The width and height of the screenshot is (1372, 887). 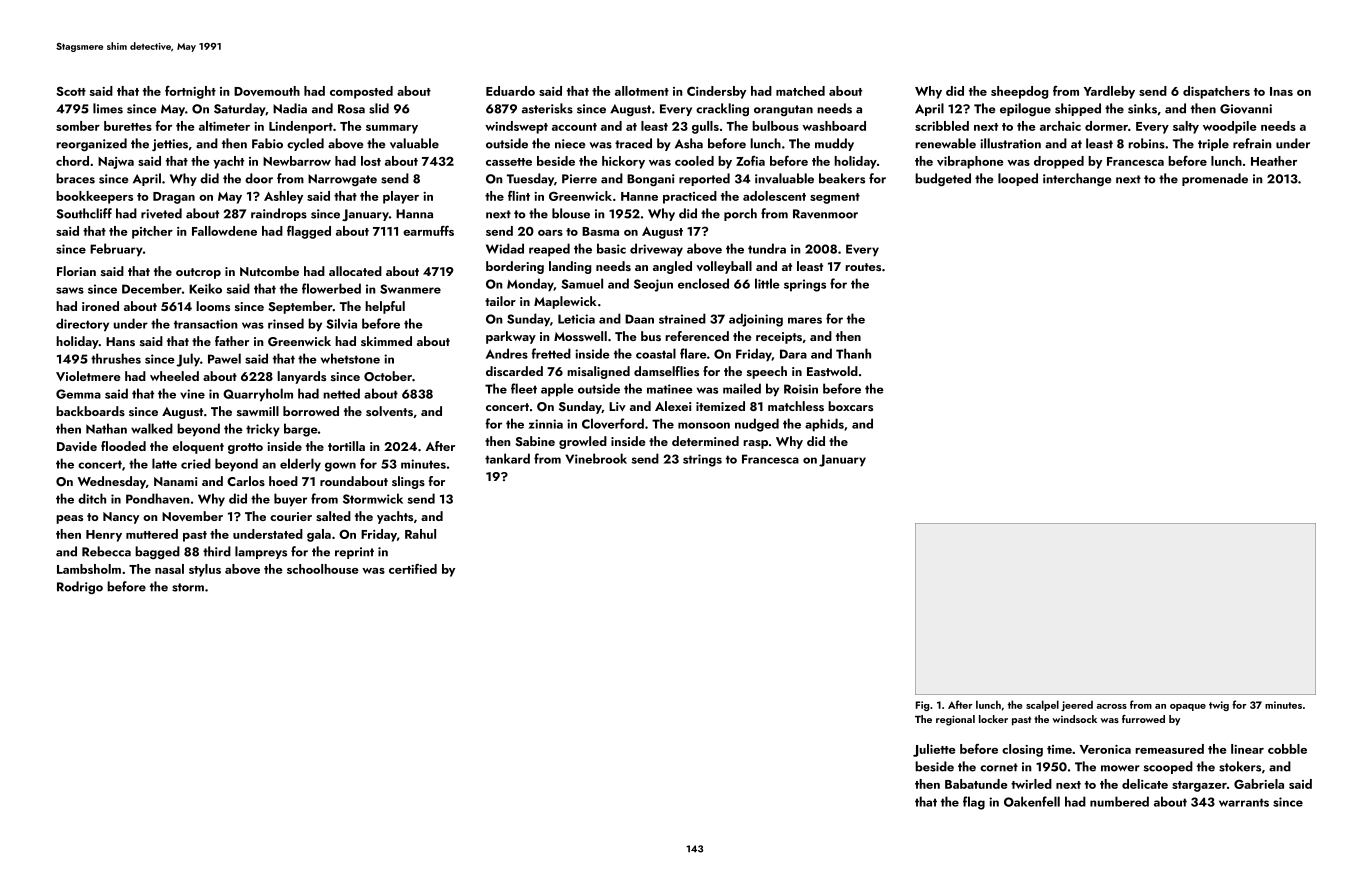 I want to click on ditch, so click(x=92, y=498).
